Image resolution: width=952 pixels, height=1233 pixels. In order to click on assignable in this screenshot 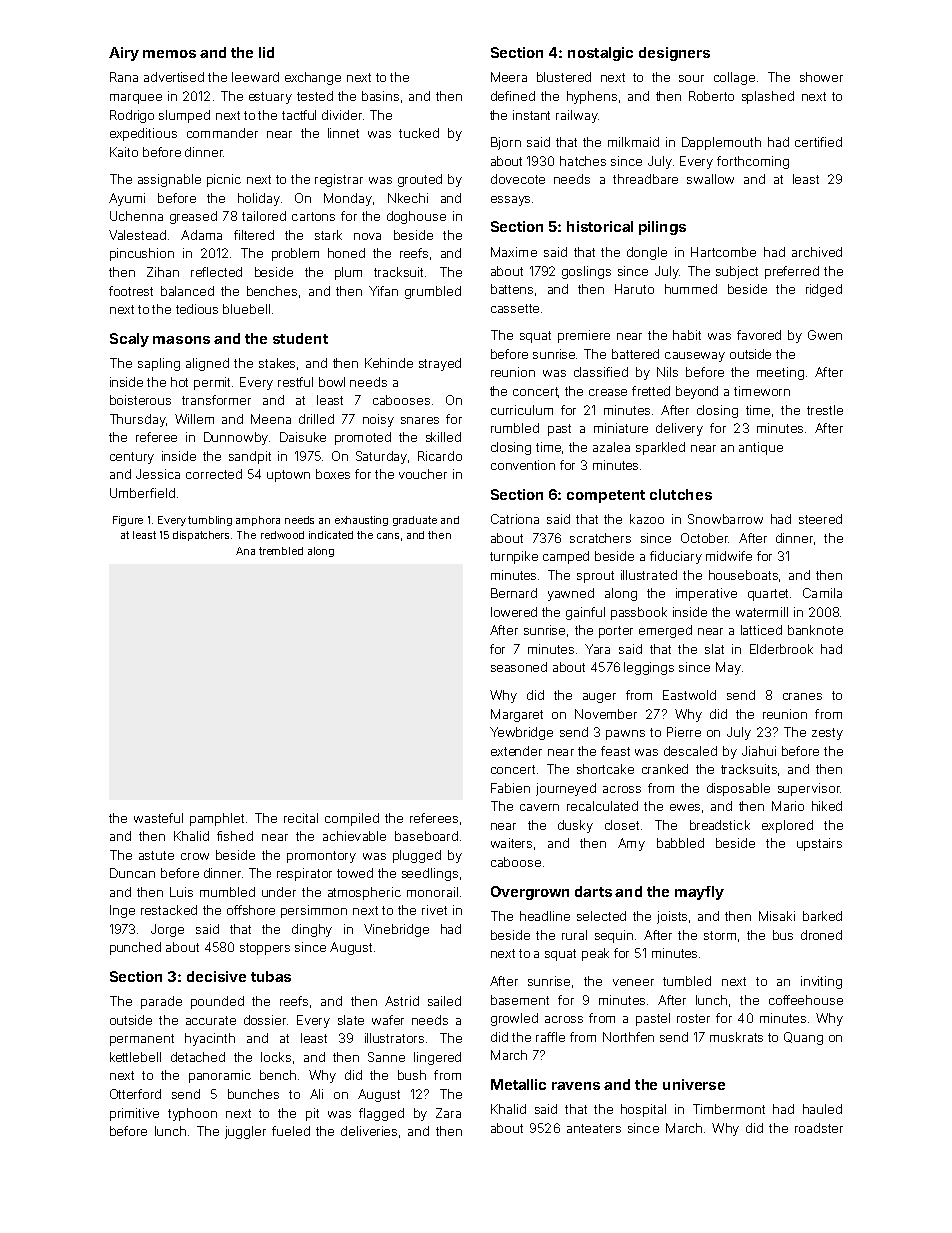, I will do `click(169, 180)`.
